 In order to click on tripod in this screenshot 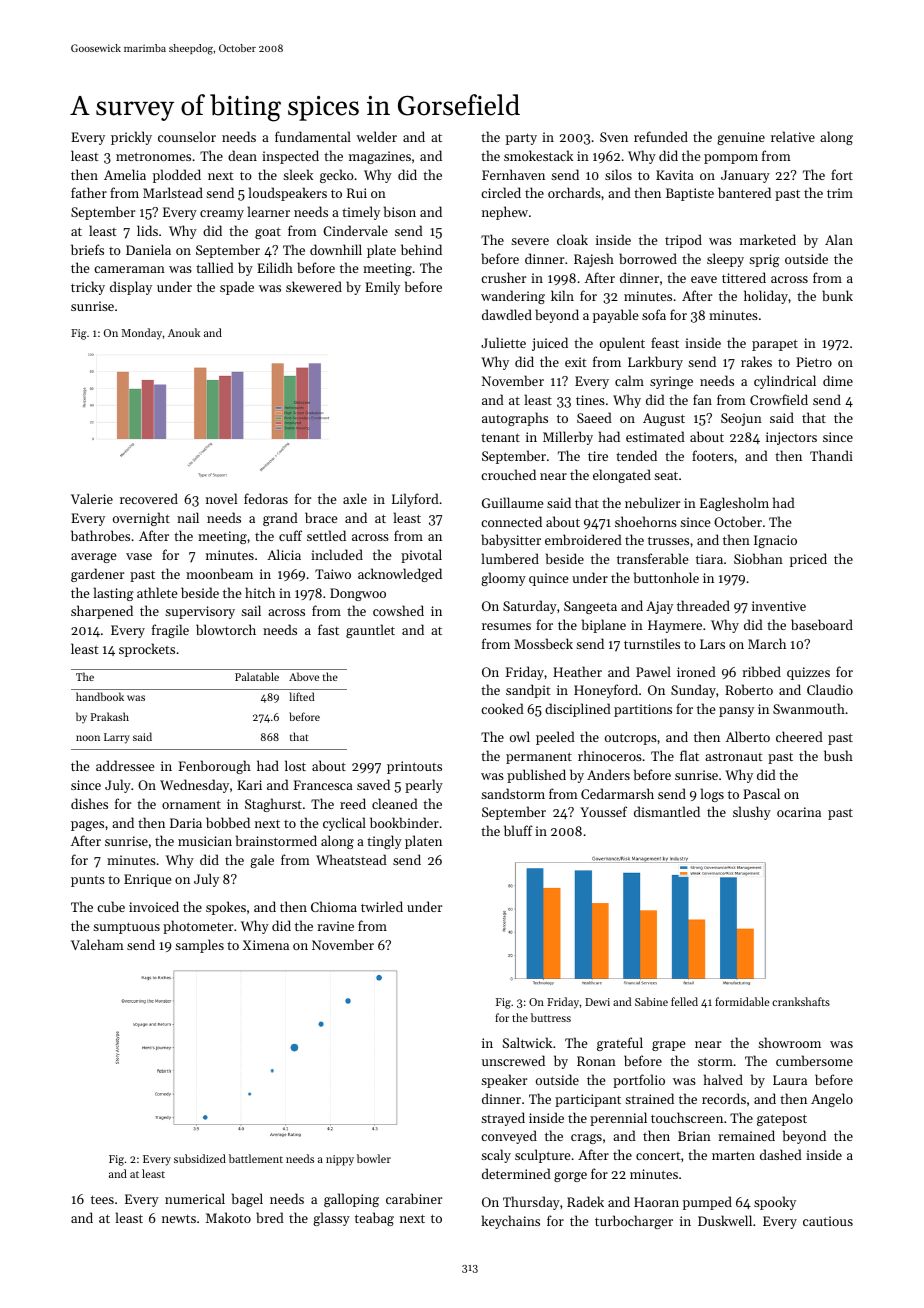, I will do `click(683, 241)`.
